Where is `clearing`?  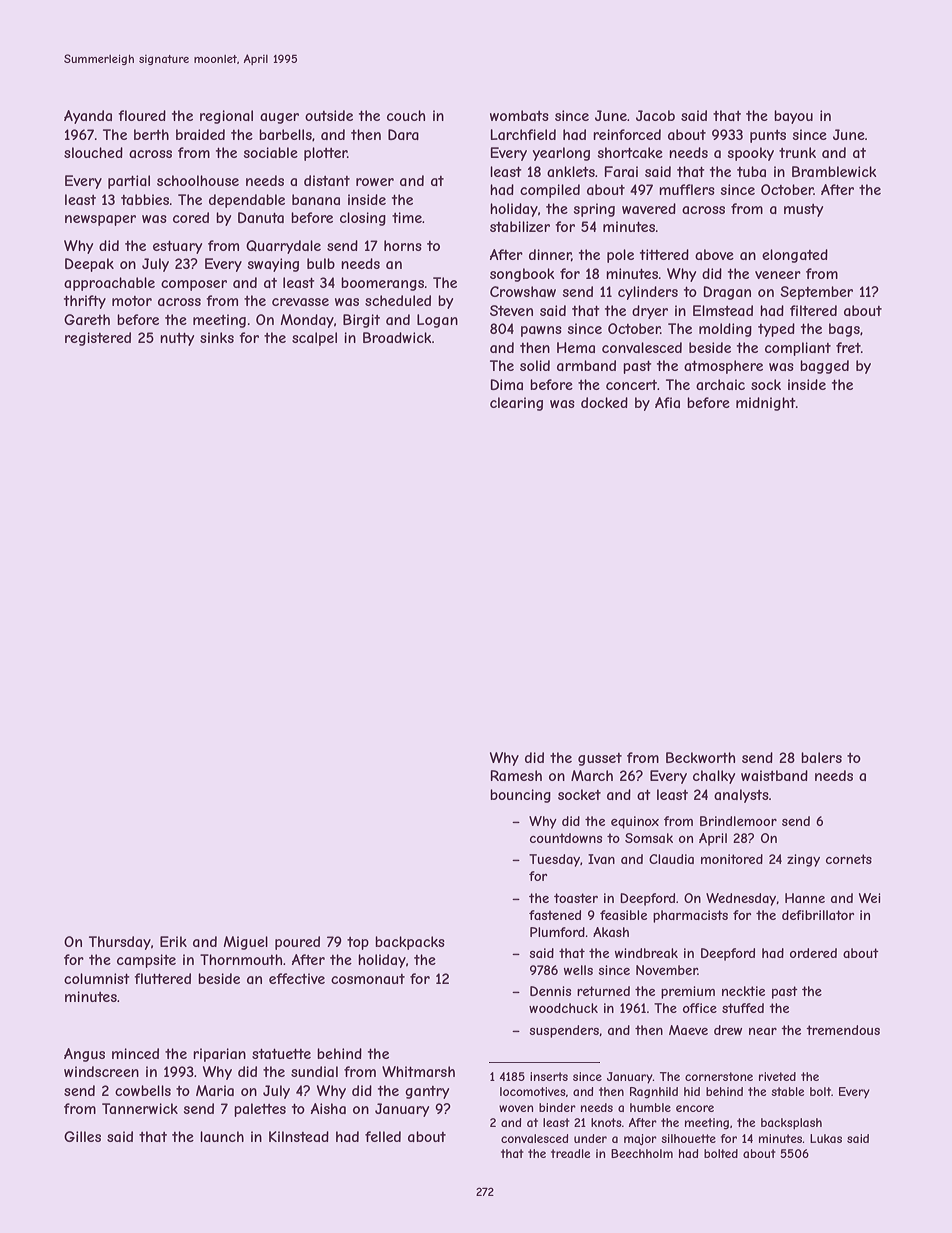 clearing is located at coordinates (516, 404).
